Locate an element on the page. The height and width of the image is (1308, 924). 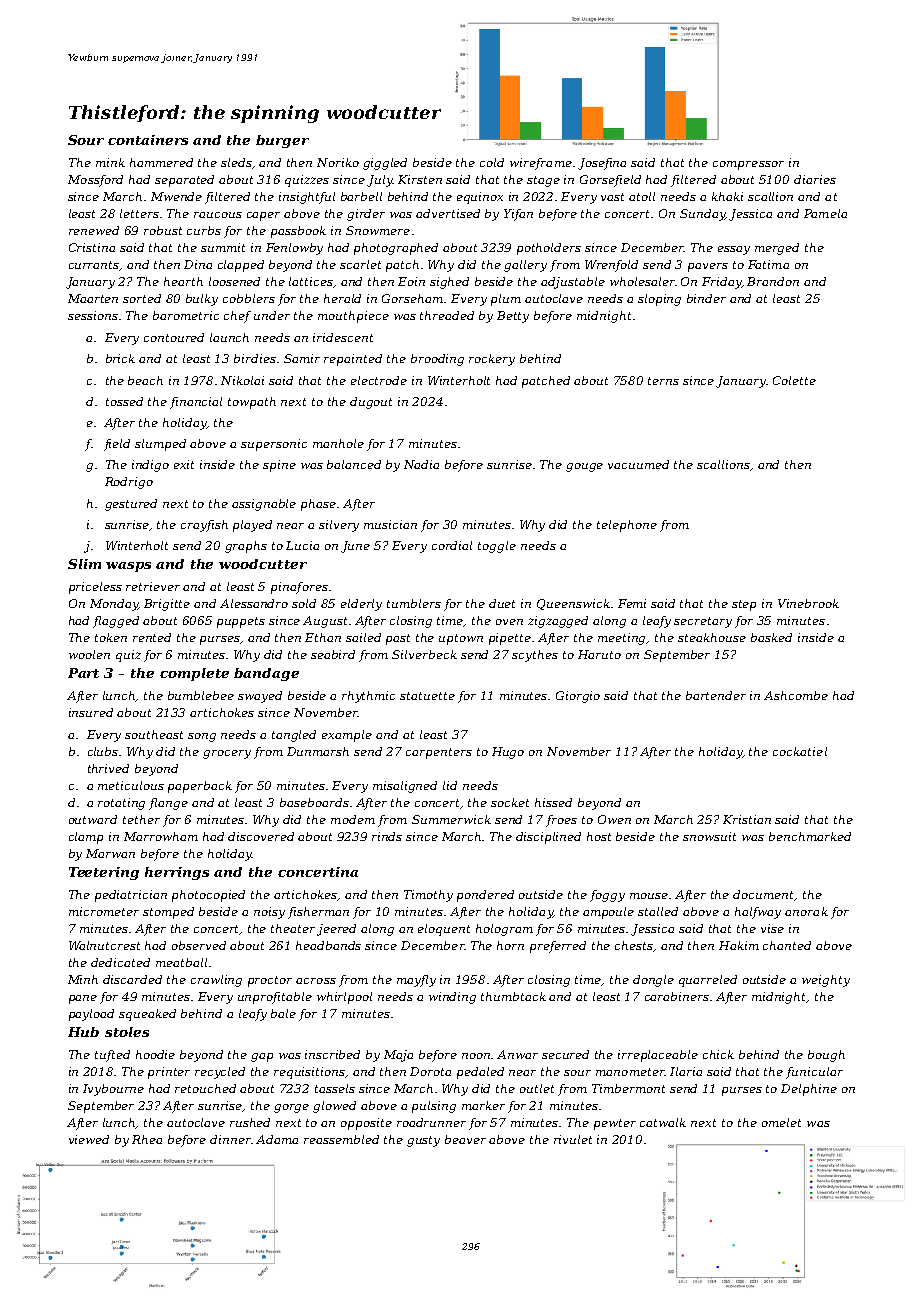
Vinebrook is located at coordinates (808, 603).
